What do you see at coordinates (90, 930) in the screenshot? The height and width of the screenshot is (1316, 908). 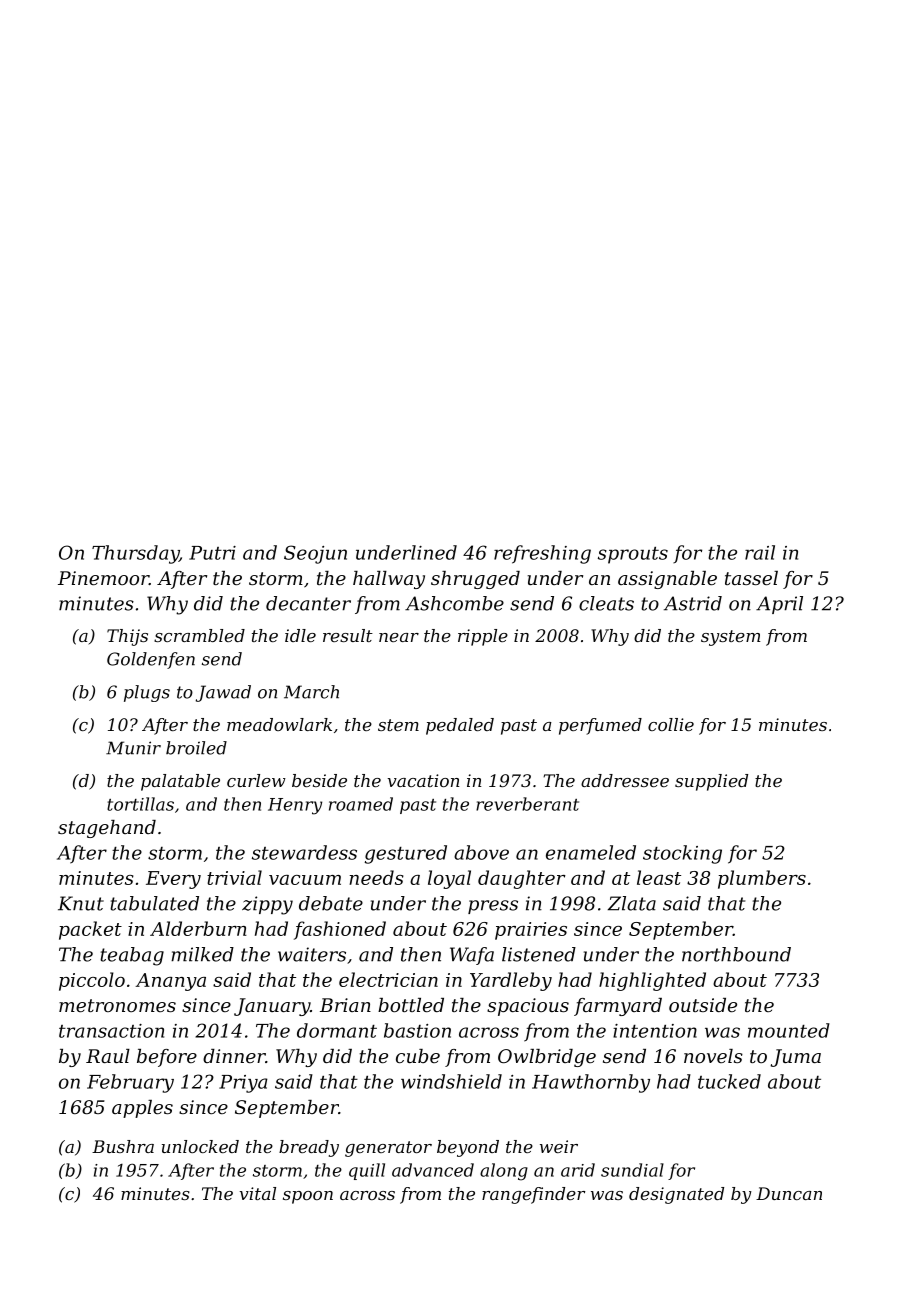 I see `packet` at bounding box center [90, 930].
